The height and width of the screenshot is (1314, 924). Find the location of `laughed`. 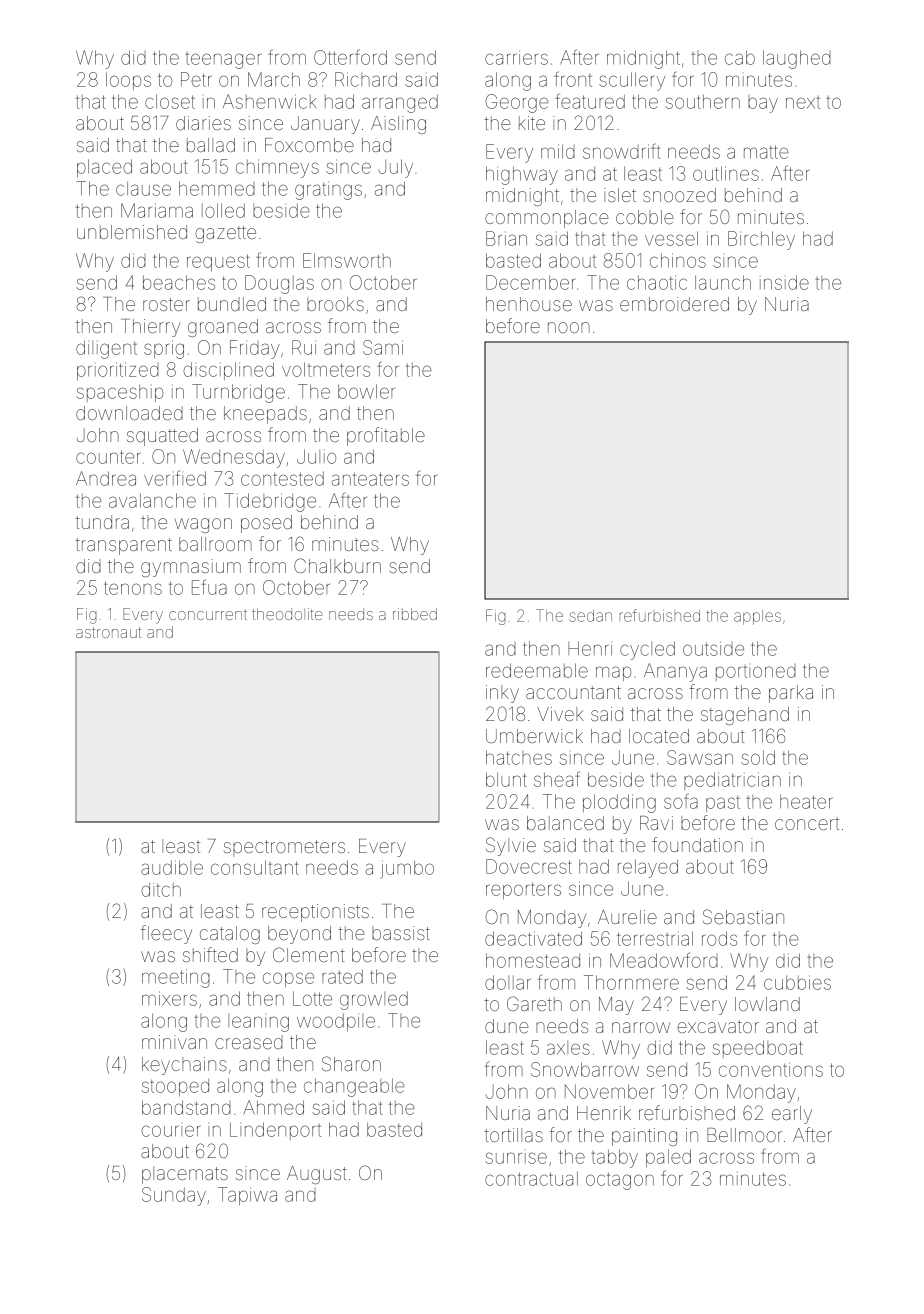

laughed is located at coordinates (797, 59).
